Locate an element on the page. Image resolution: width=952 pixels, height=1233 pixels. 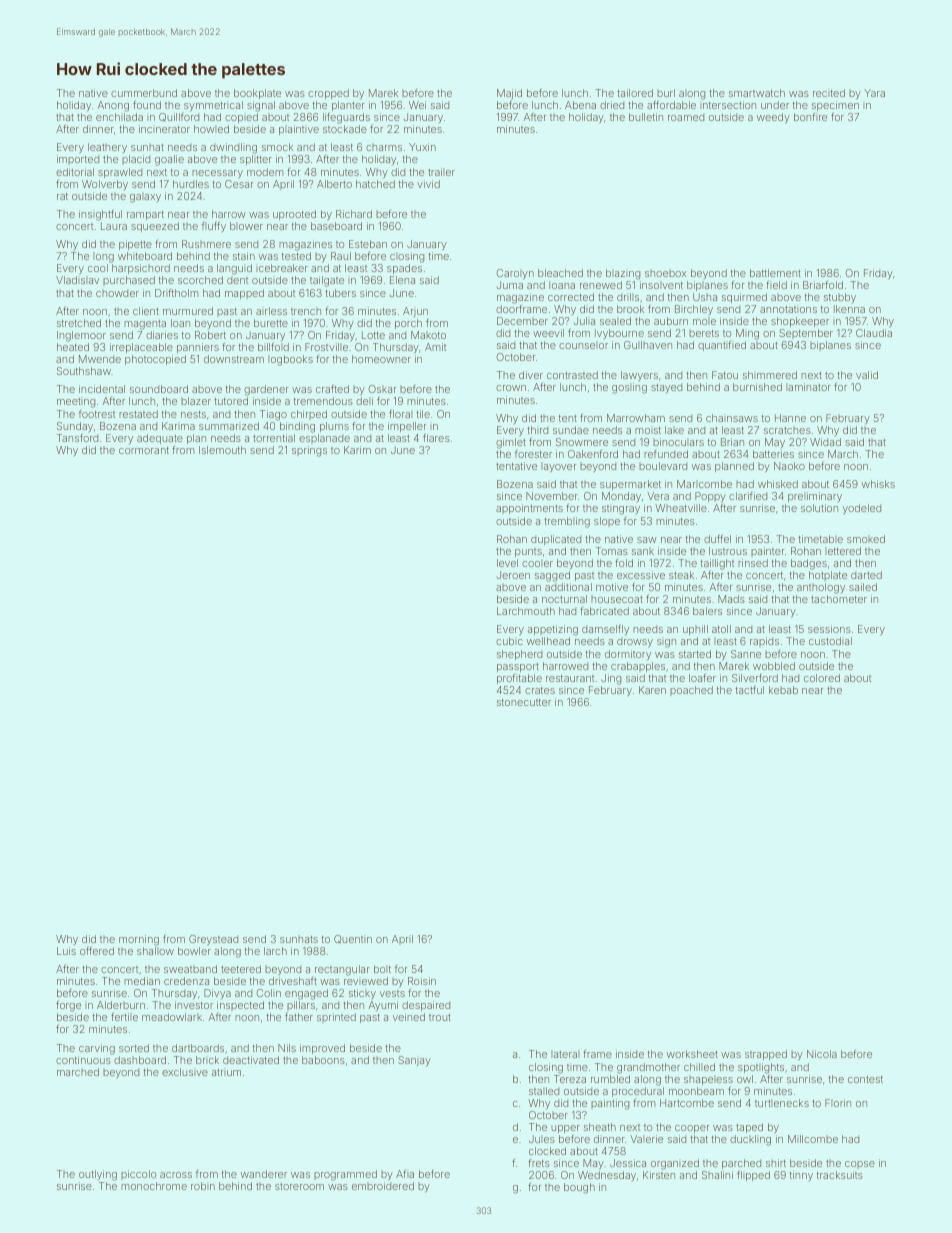
wanderer is located at coordinates (264, 1174).
